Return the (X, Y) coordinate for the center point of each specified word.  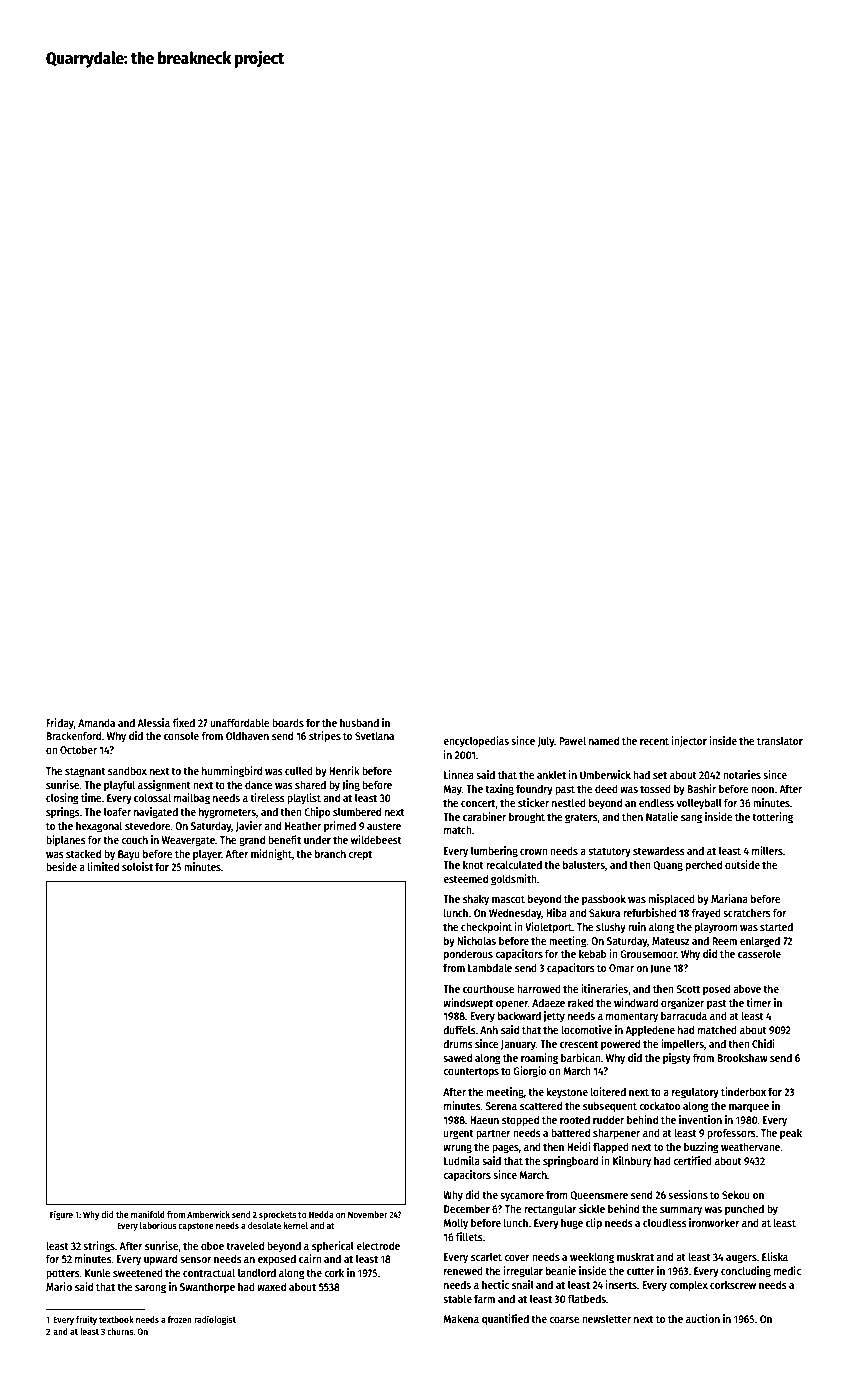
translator (780, 741)
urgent (459, 1134)
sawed (457, 1057)
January (518, 1045)
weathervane (750, 1146)
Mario (59, 1286)
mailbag (192, 799)
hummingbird (232, 772)
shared (310, 784)
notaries (742, 774)
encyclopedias (476, 742)
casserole (759, 954)
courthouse (489, 988)
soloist (137, 866)
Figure (61, 1215)
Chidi (763, 1043)
